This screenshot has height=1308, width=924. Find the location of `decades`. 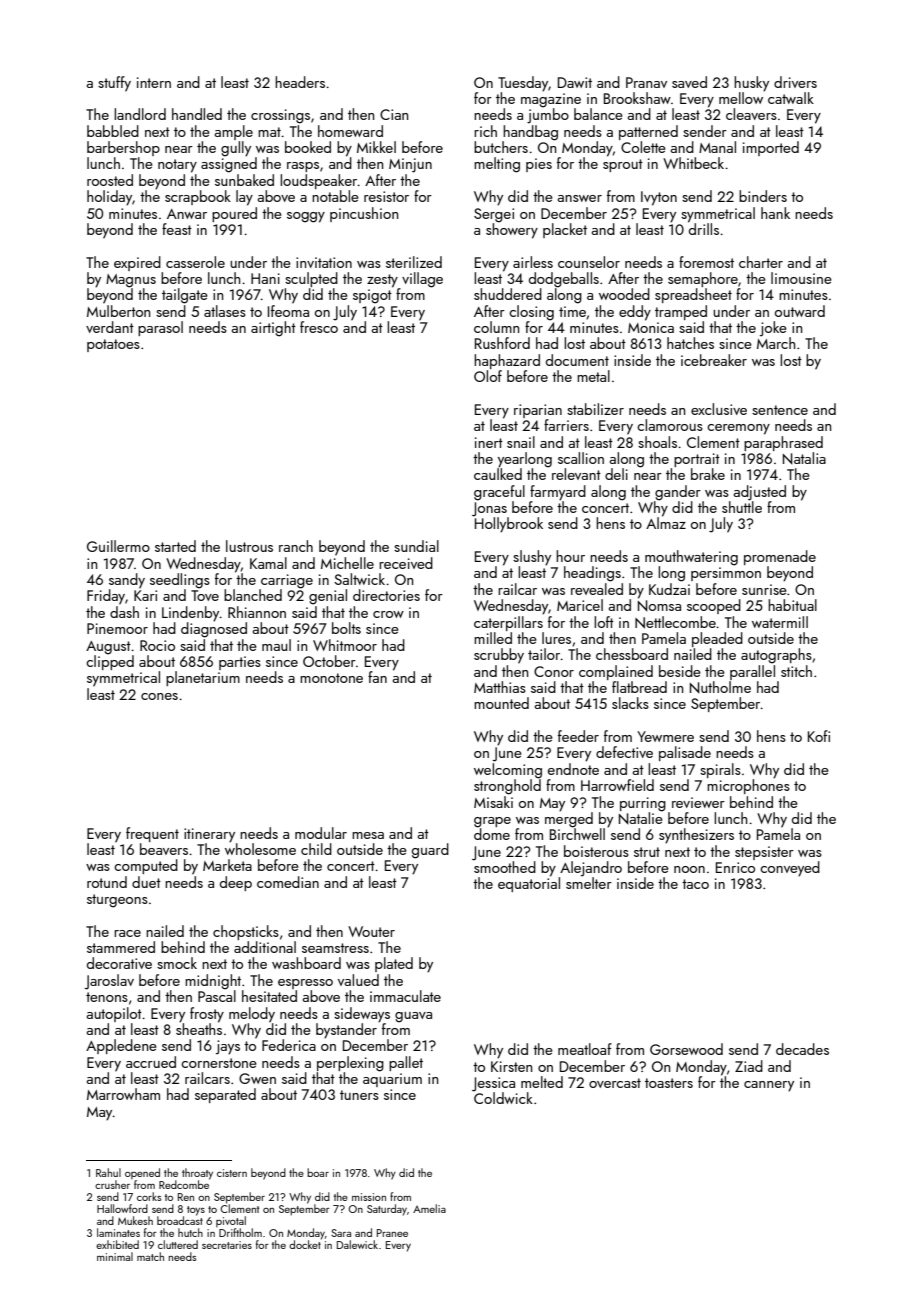

decades is located at coordinates (802, 1049).
